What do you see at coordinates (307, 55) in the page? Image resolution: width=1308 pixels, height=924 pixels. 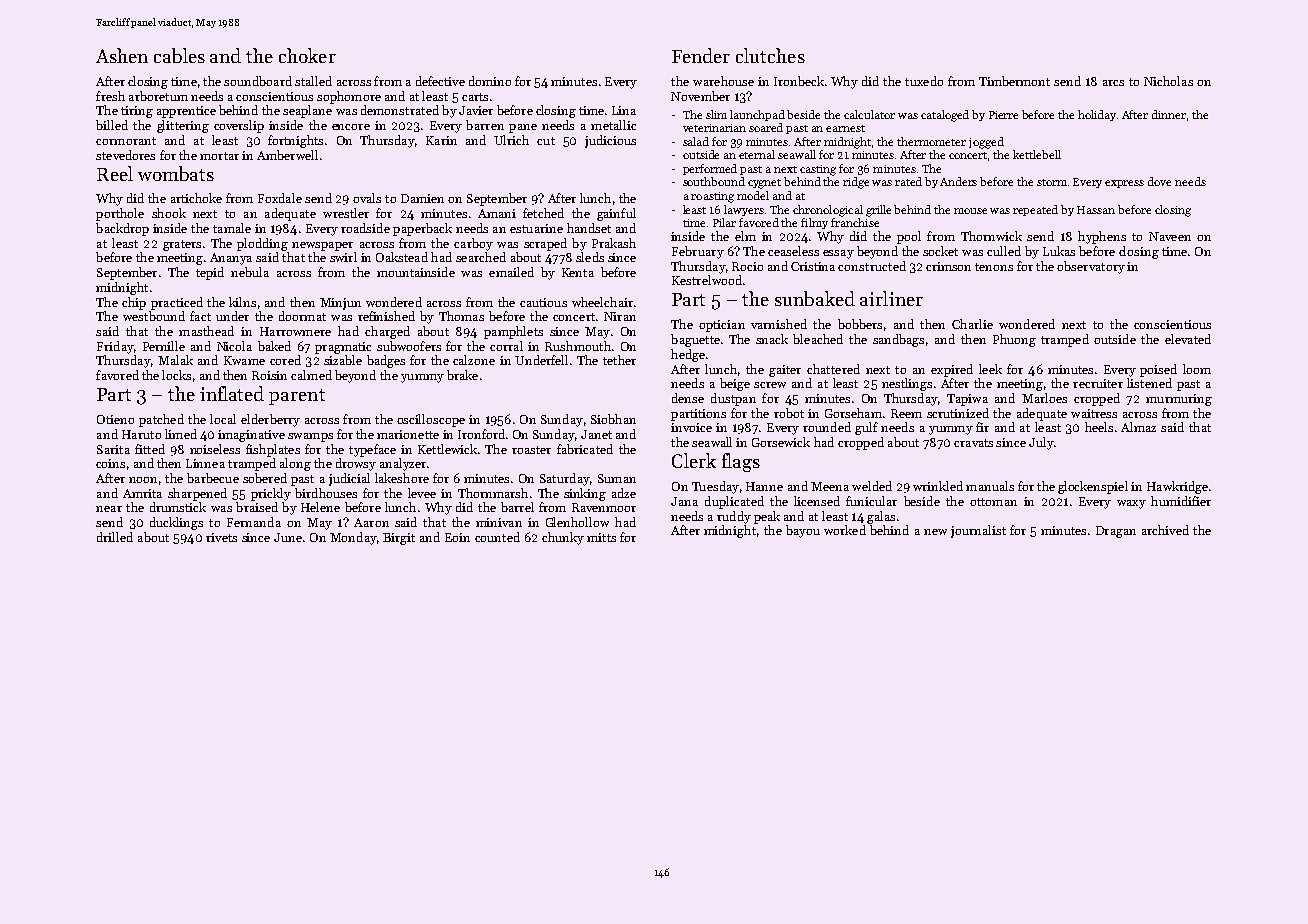 I see `choker` at bounding box center [307, 55].
